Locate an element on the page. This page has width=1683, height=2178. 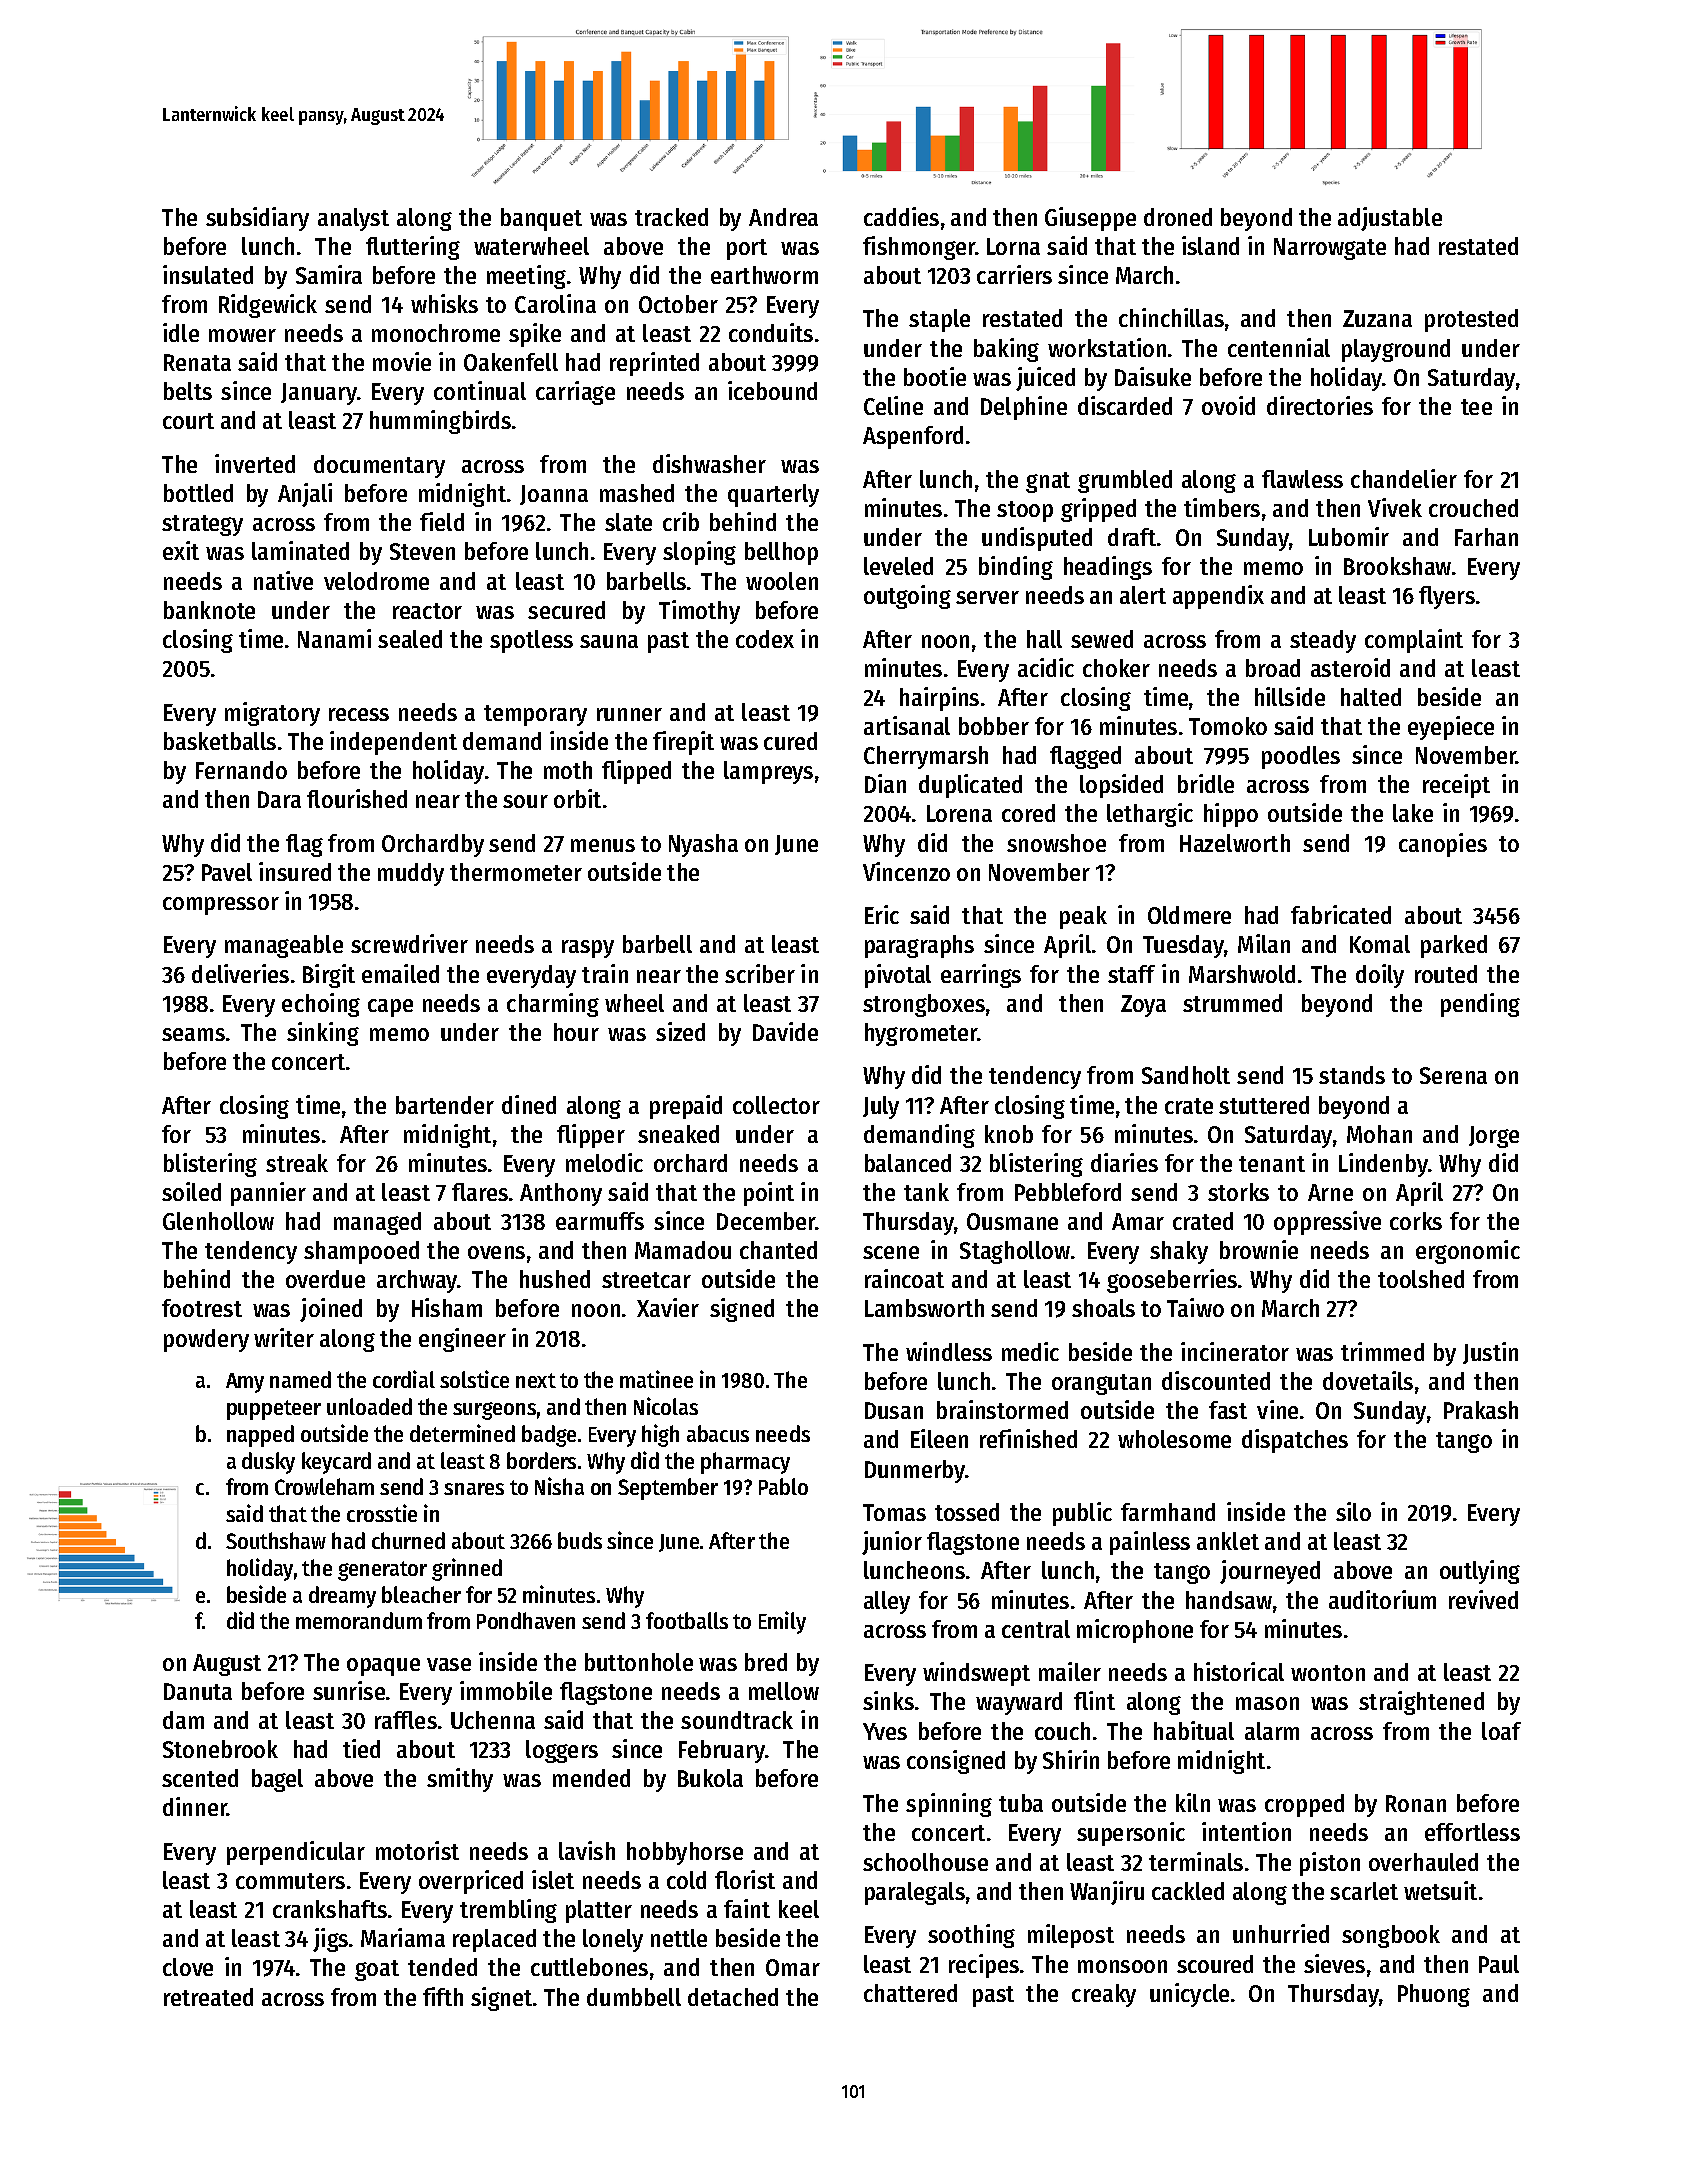
tied is located at coordinates (361, 1748).
